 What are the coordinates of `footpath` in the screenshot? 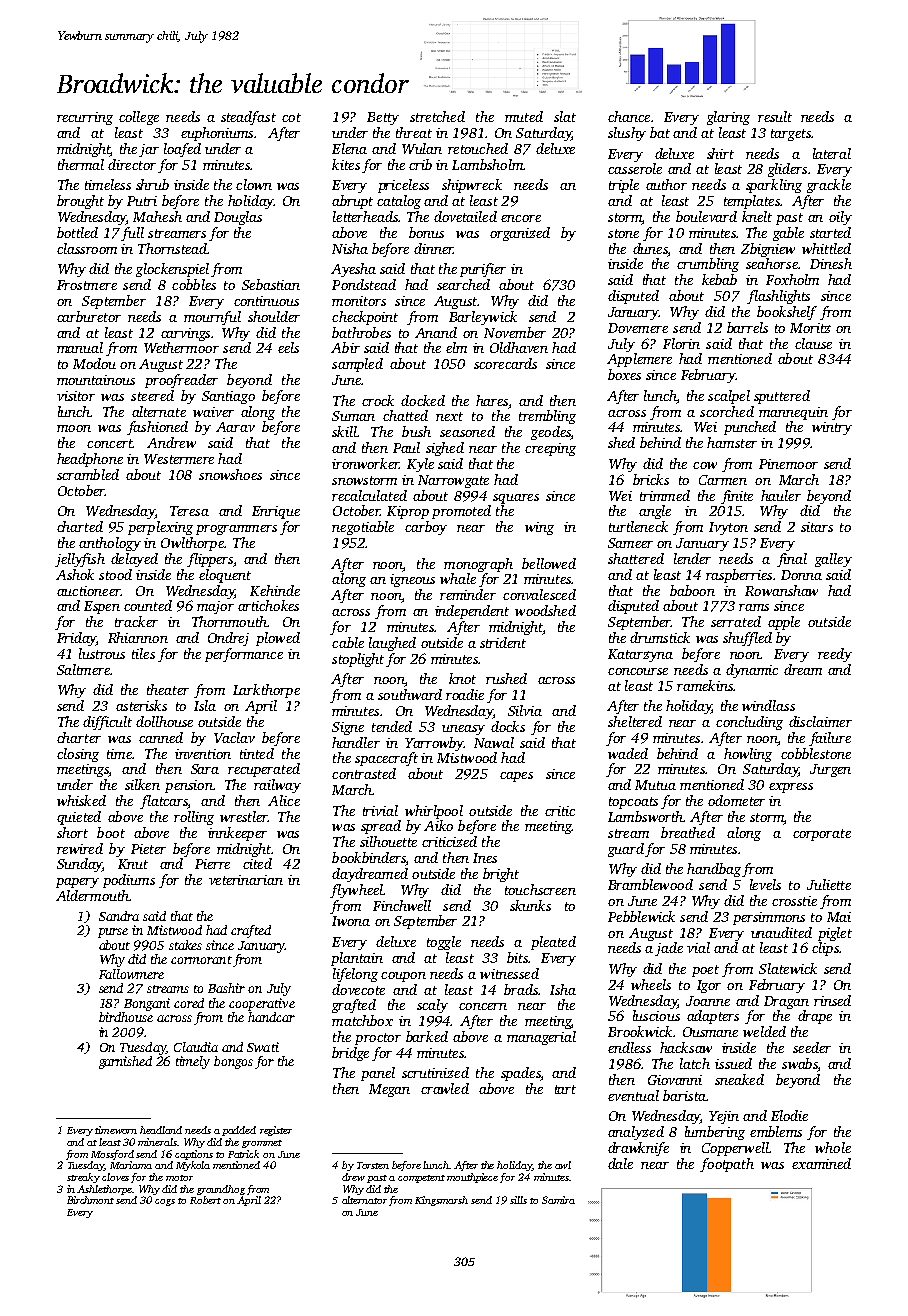 It's located at (727, 1165).
